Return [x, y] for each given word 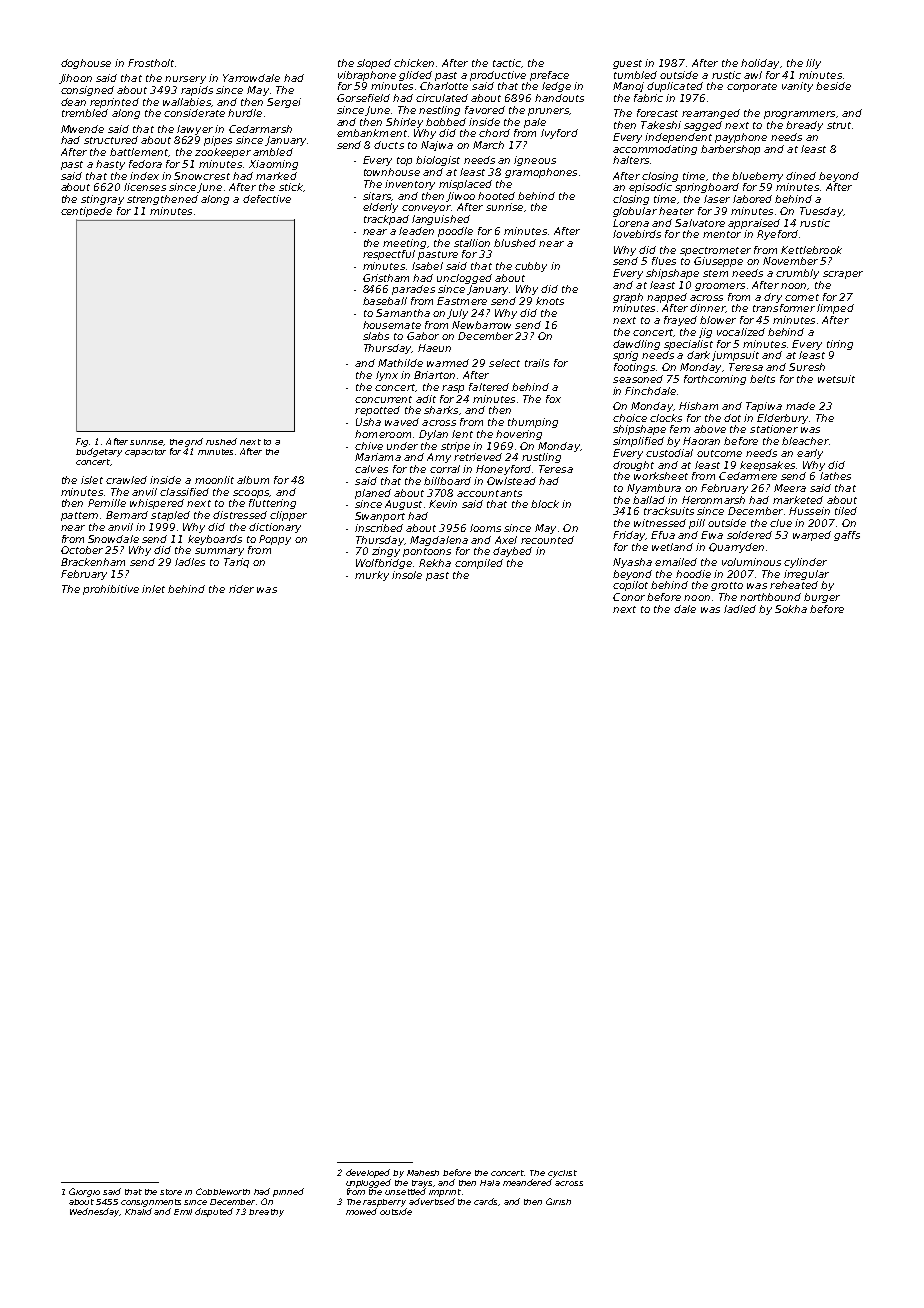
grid [194, 442]
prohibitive [111, 590]
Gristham [386, 278]
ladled [740, 609]
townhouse [392, 172]
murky [372, 576]
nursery [185, 80]
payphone [741, 138]
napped [667, 298]
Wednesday [95, 1212]
